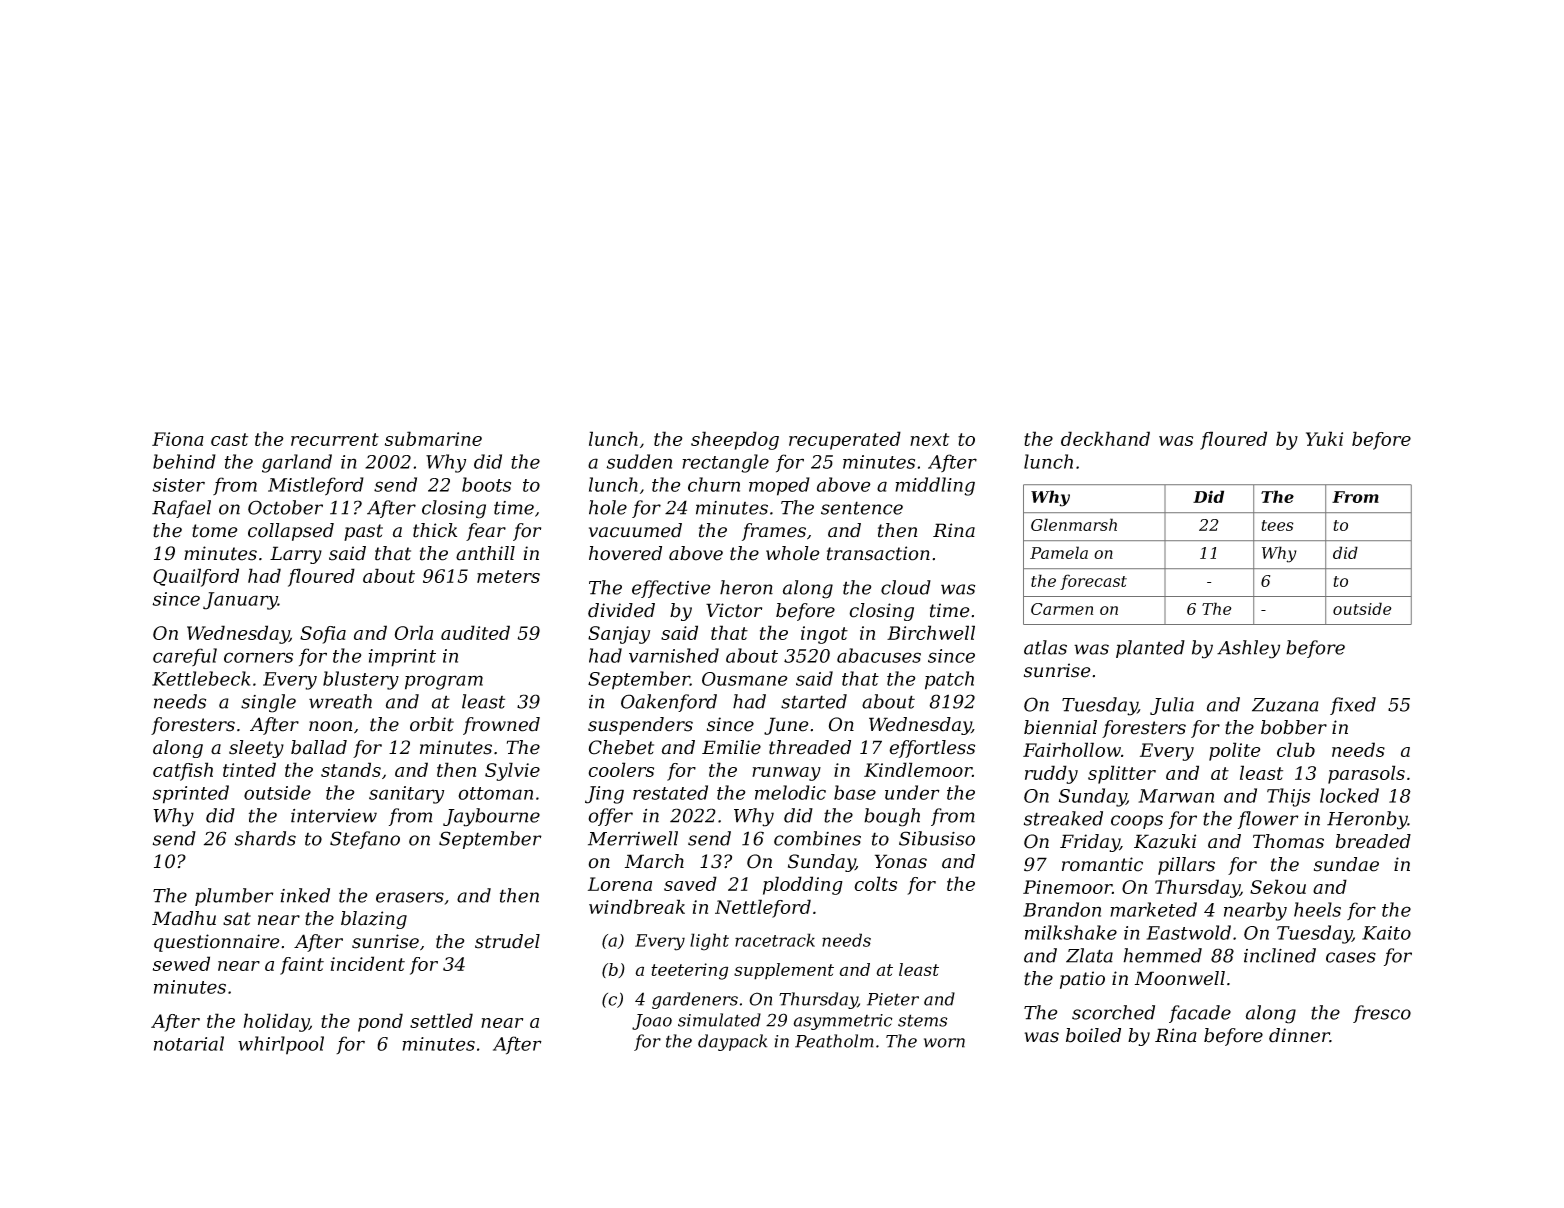 This image has height=1208, width=1564. Describe the element at coordinates (276, 1022) in the image. I see `holiday` at that location.
